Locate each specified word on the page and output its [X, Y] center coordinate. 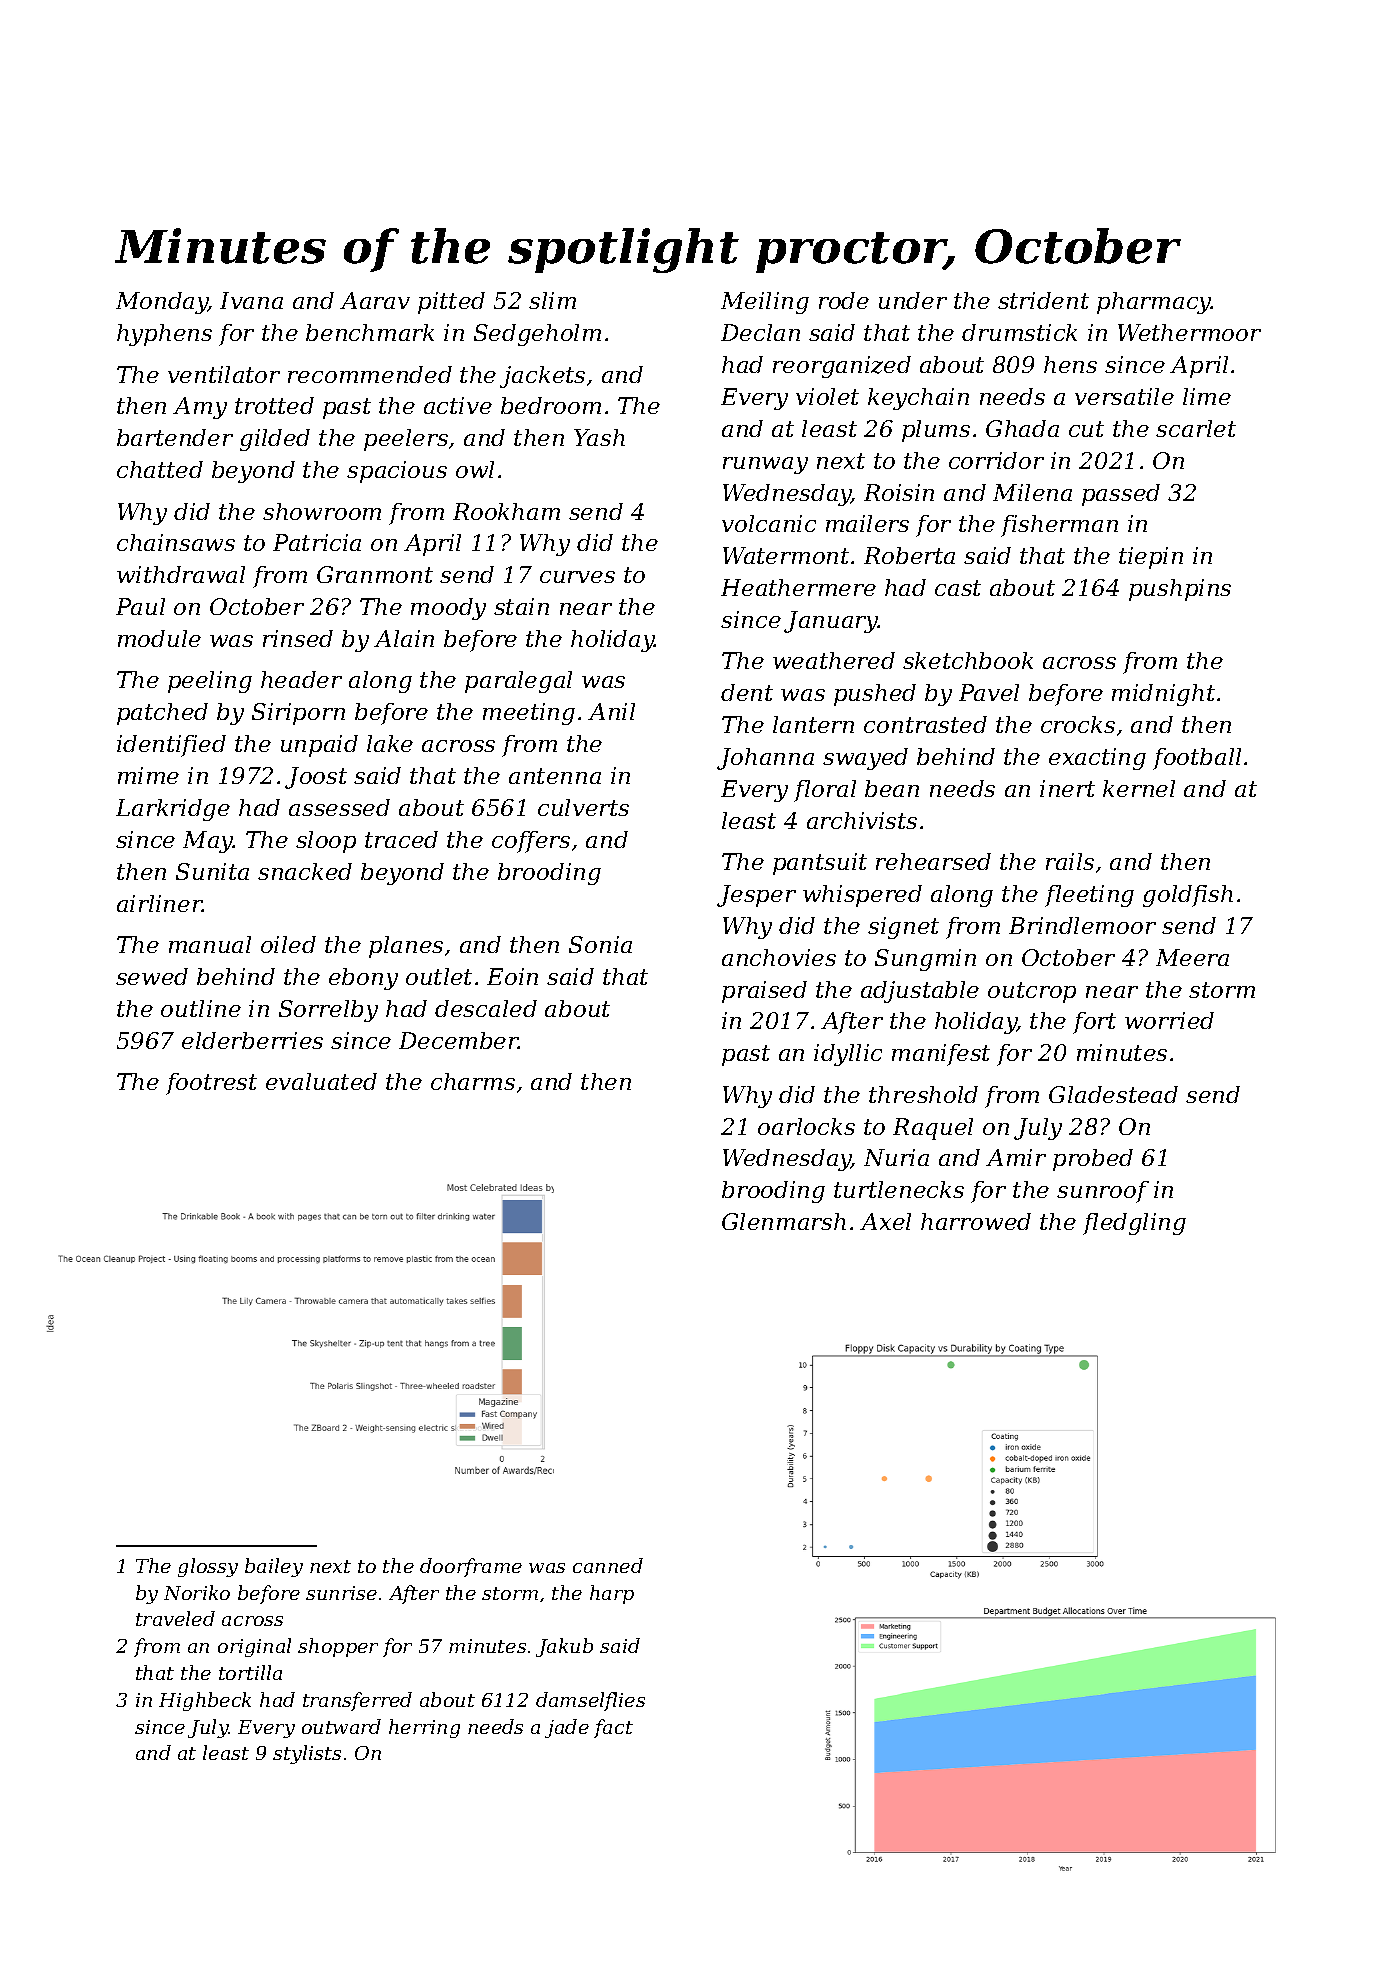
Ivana [251, 300]
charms [473, 1081]
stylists [307, 1754]
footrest [211, 1084]
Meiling [765, 303]
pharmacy [1154, 303]
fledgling [1134, 1224]
